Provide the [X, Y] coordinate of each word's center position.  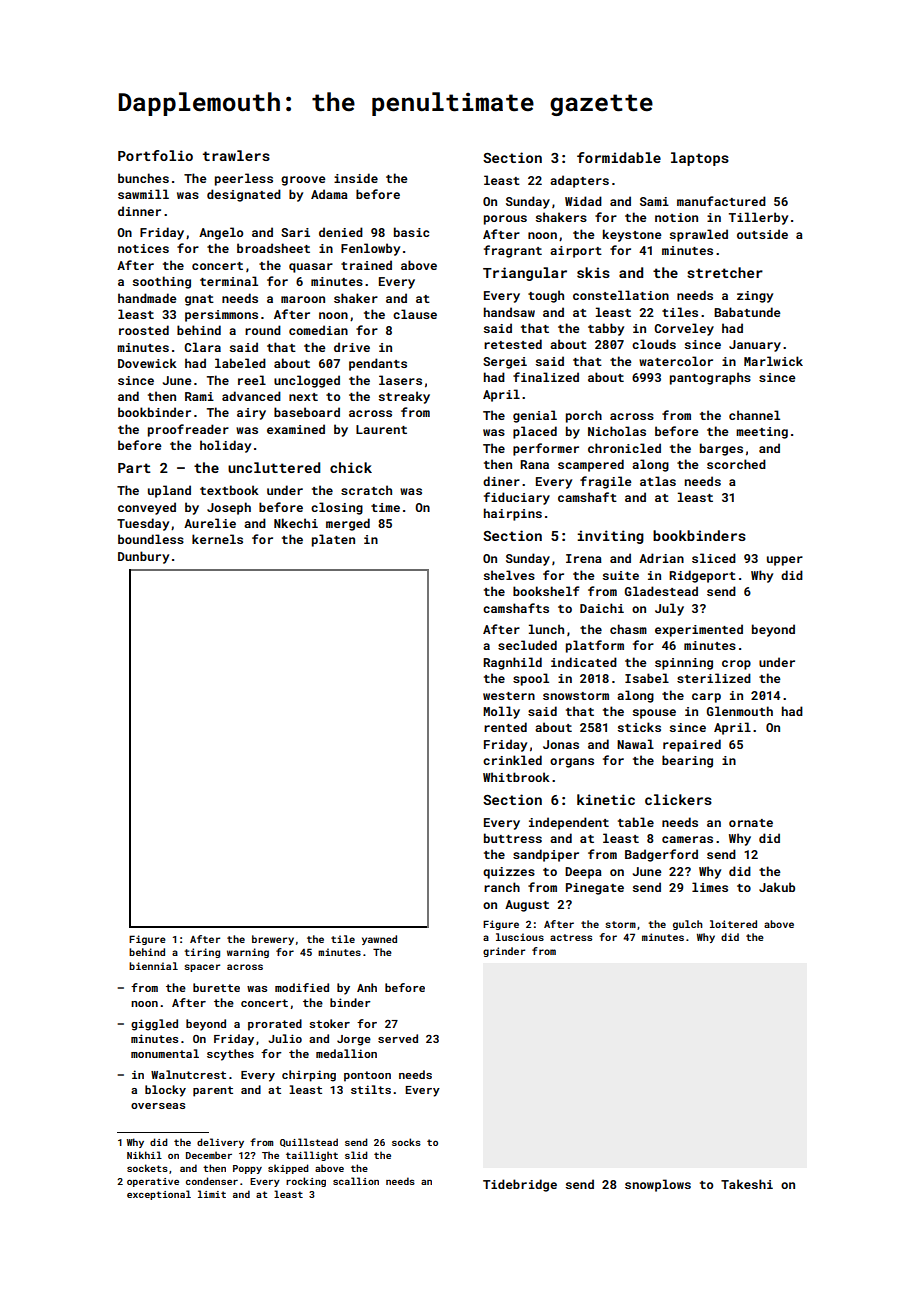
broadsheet [273, 248]
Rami [199, 396]
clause [415, 314]
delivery [220, 1143]
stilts [371, 1089]
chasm [628, 629]
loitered [733, 924]
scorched [736, 464]
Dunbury [143, 557]
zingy [755, 297]
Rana [534, 464]
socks [406, 1142]
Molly [501, 712]
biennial [153, 966]
